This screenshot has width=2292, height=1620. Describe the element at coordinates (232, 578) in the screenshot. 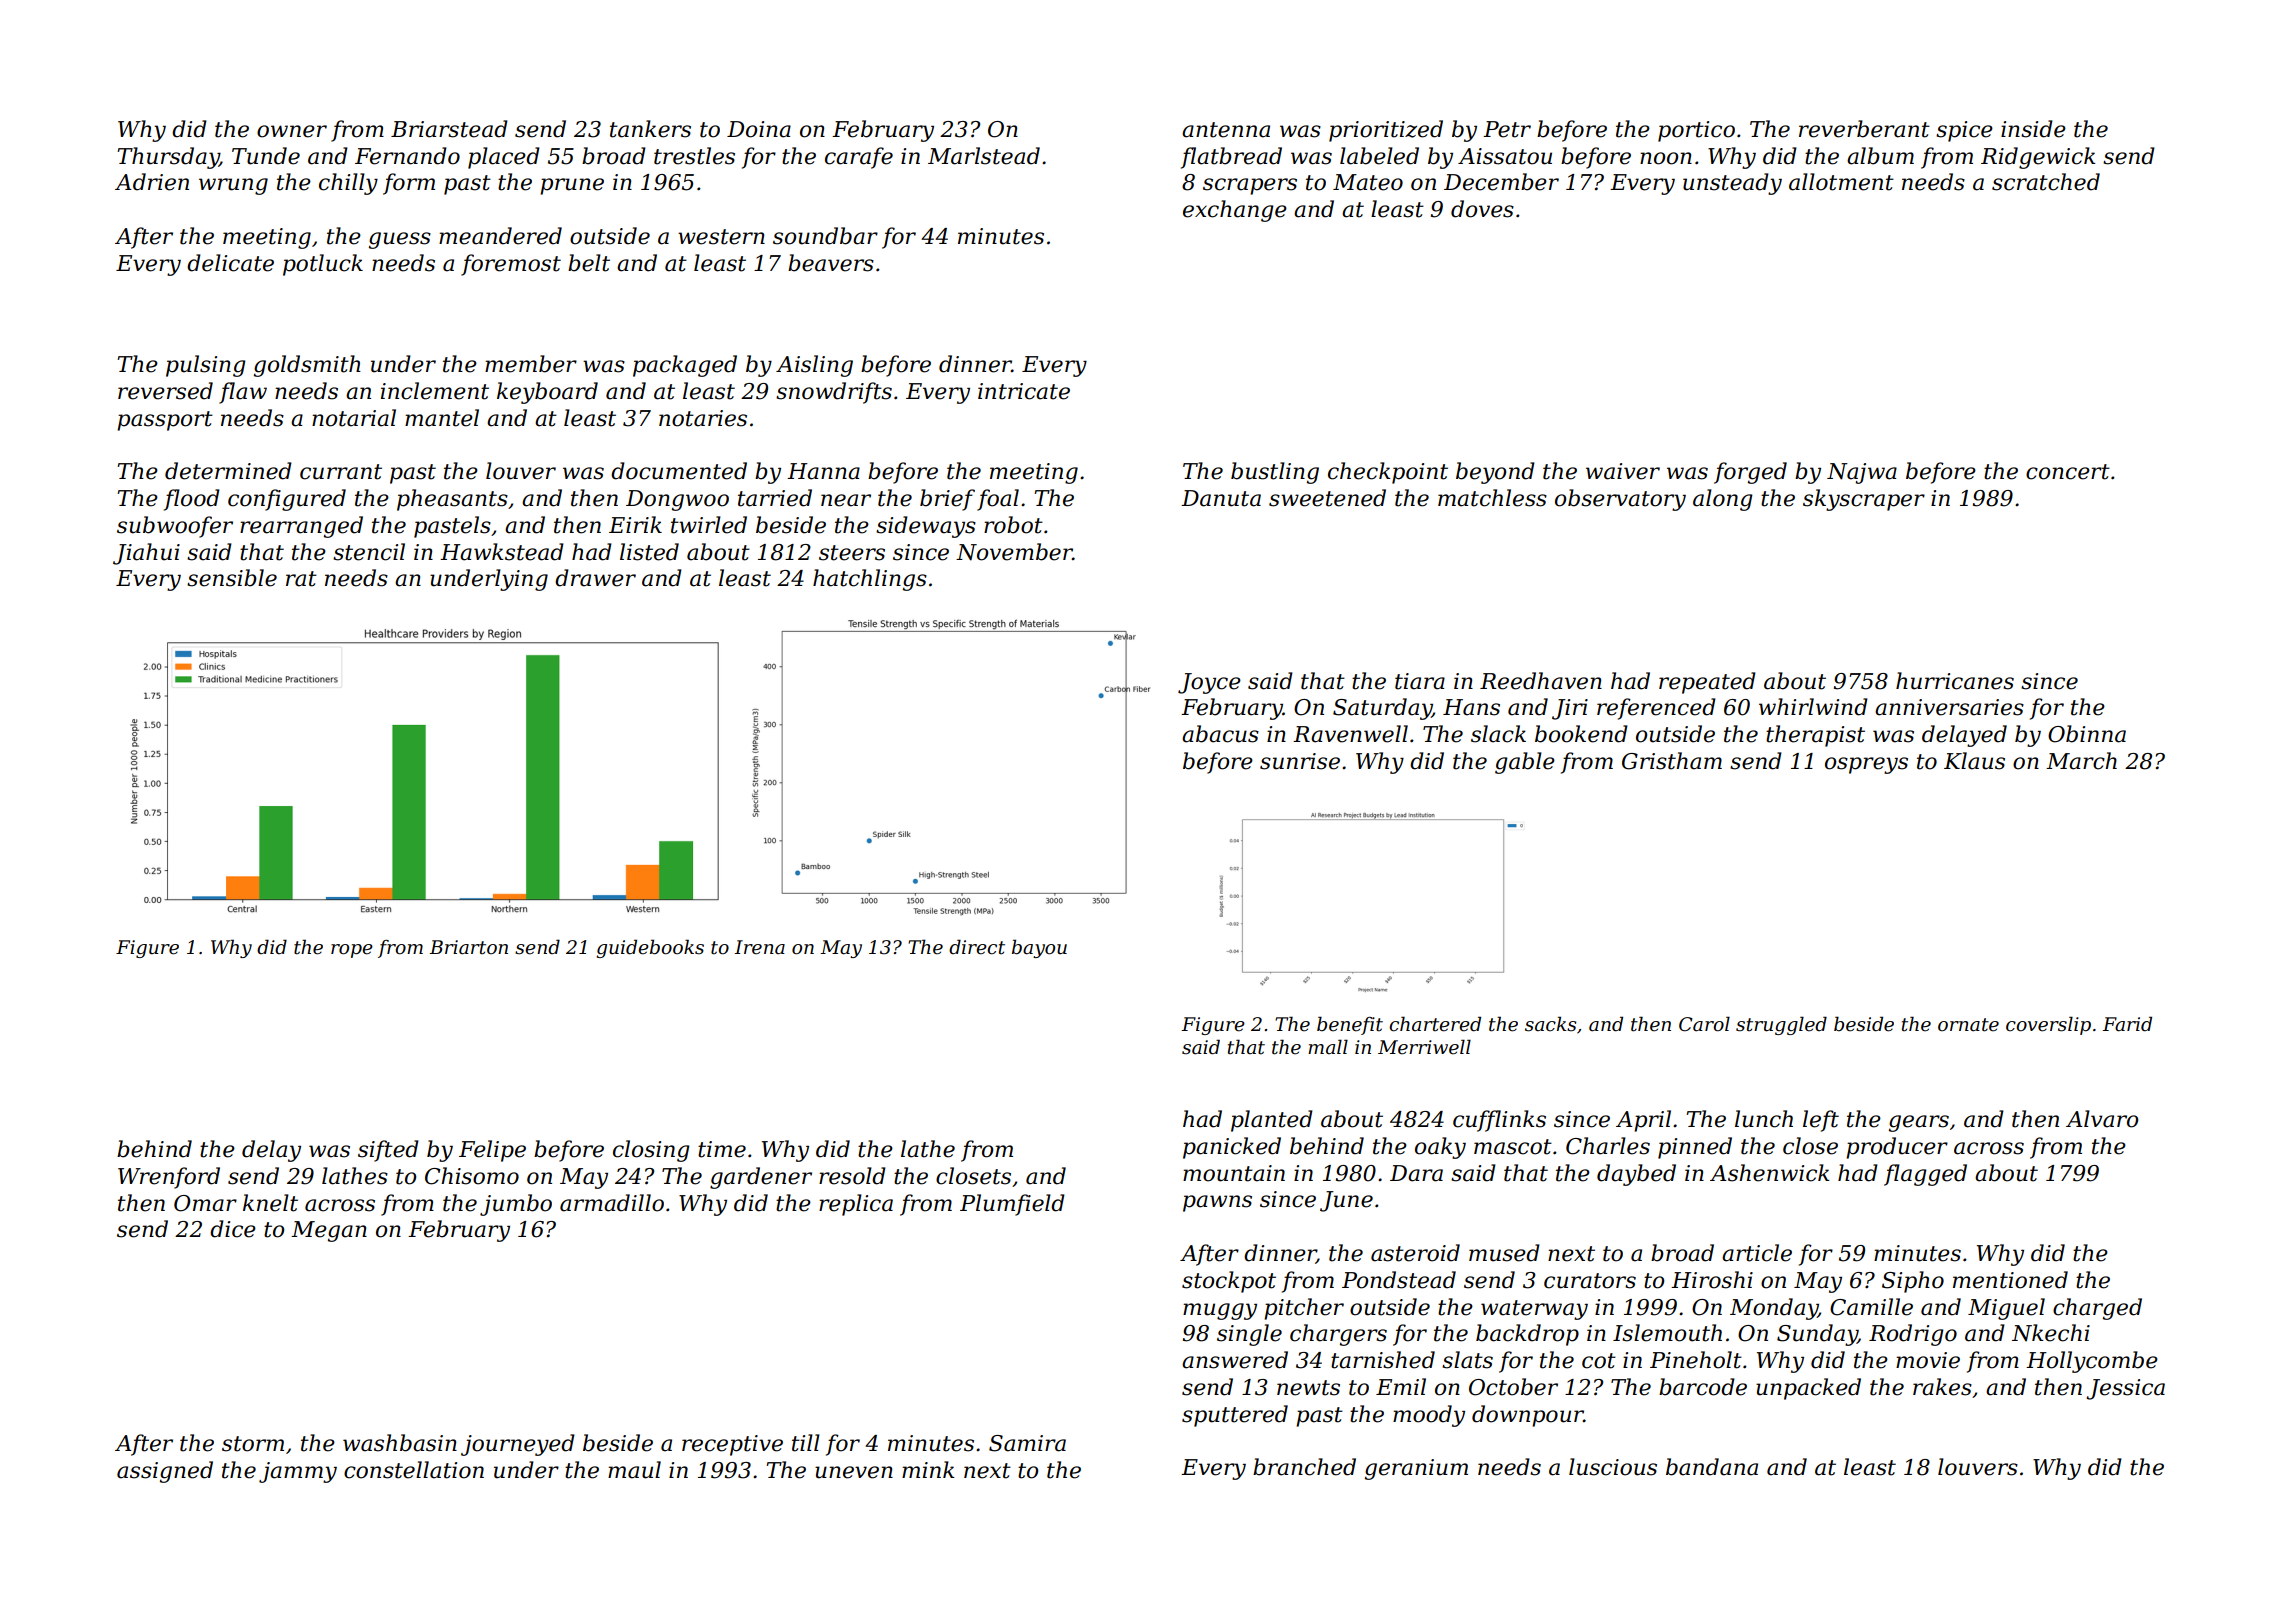

I see `sensible` at that location.
